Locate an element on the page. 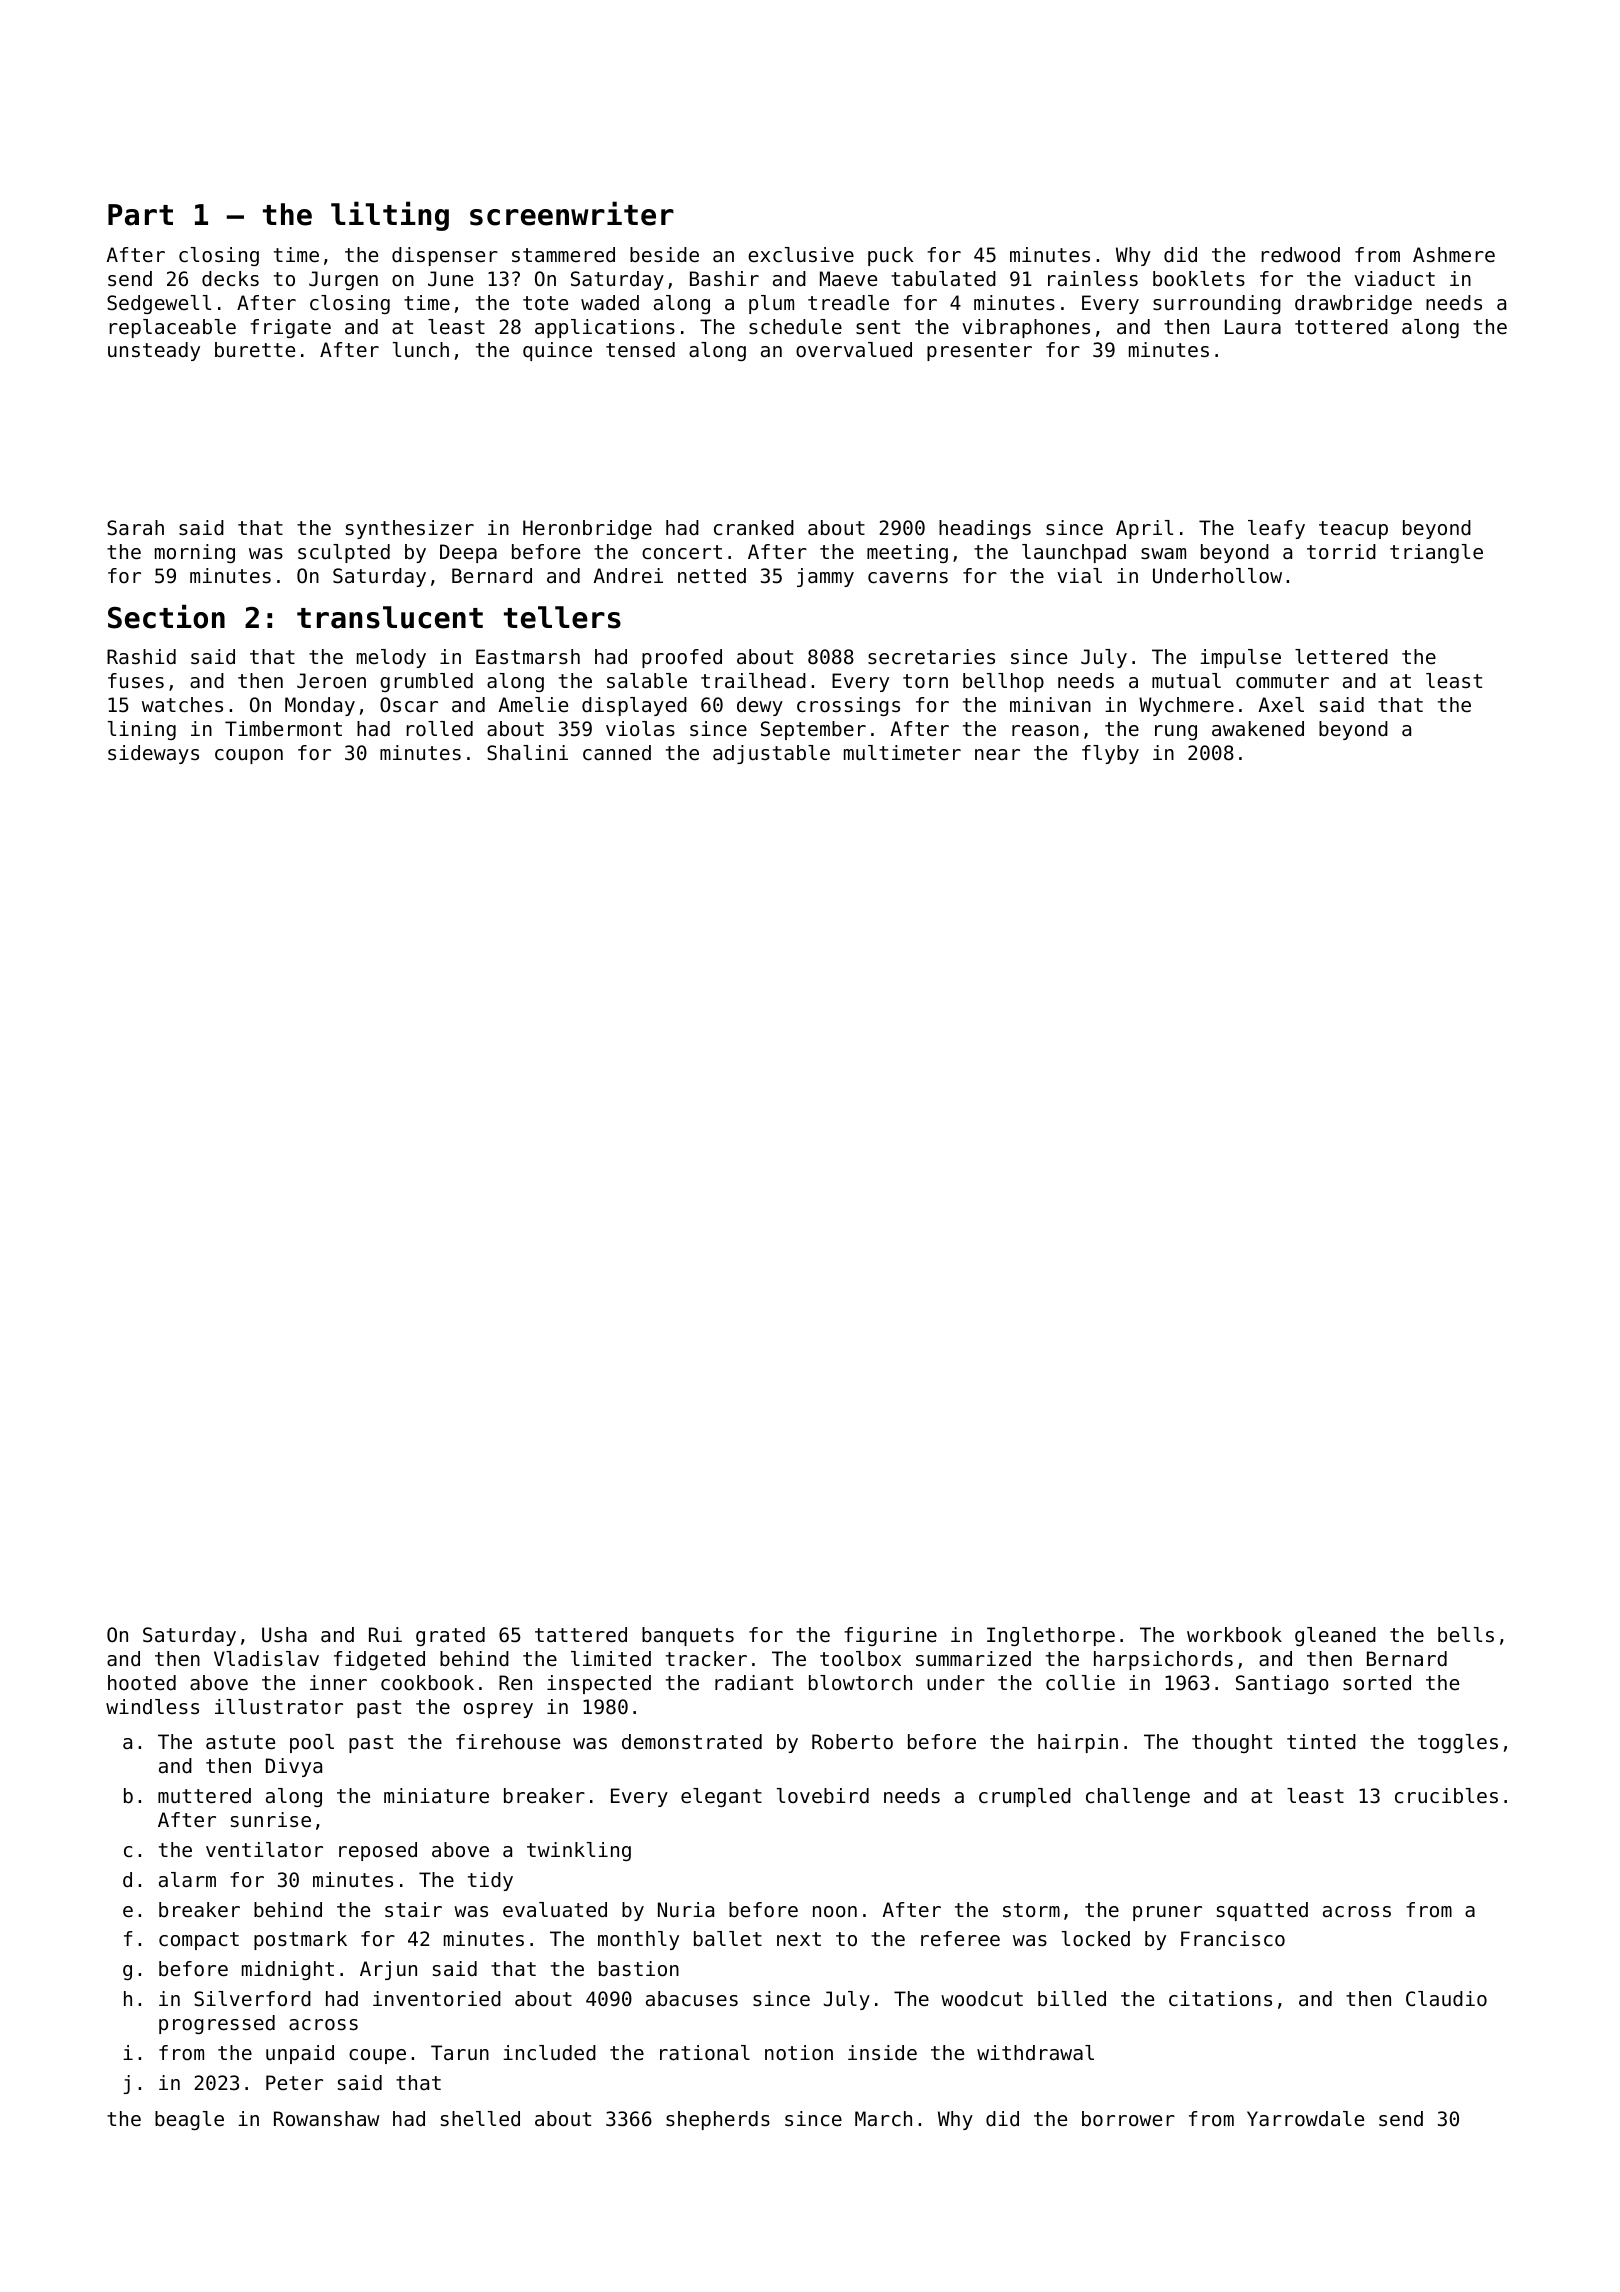 This page has width=1620, height=2292. screenwriter is located at coordinates (572, 213).
